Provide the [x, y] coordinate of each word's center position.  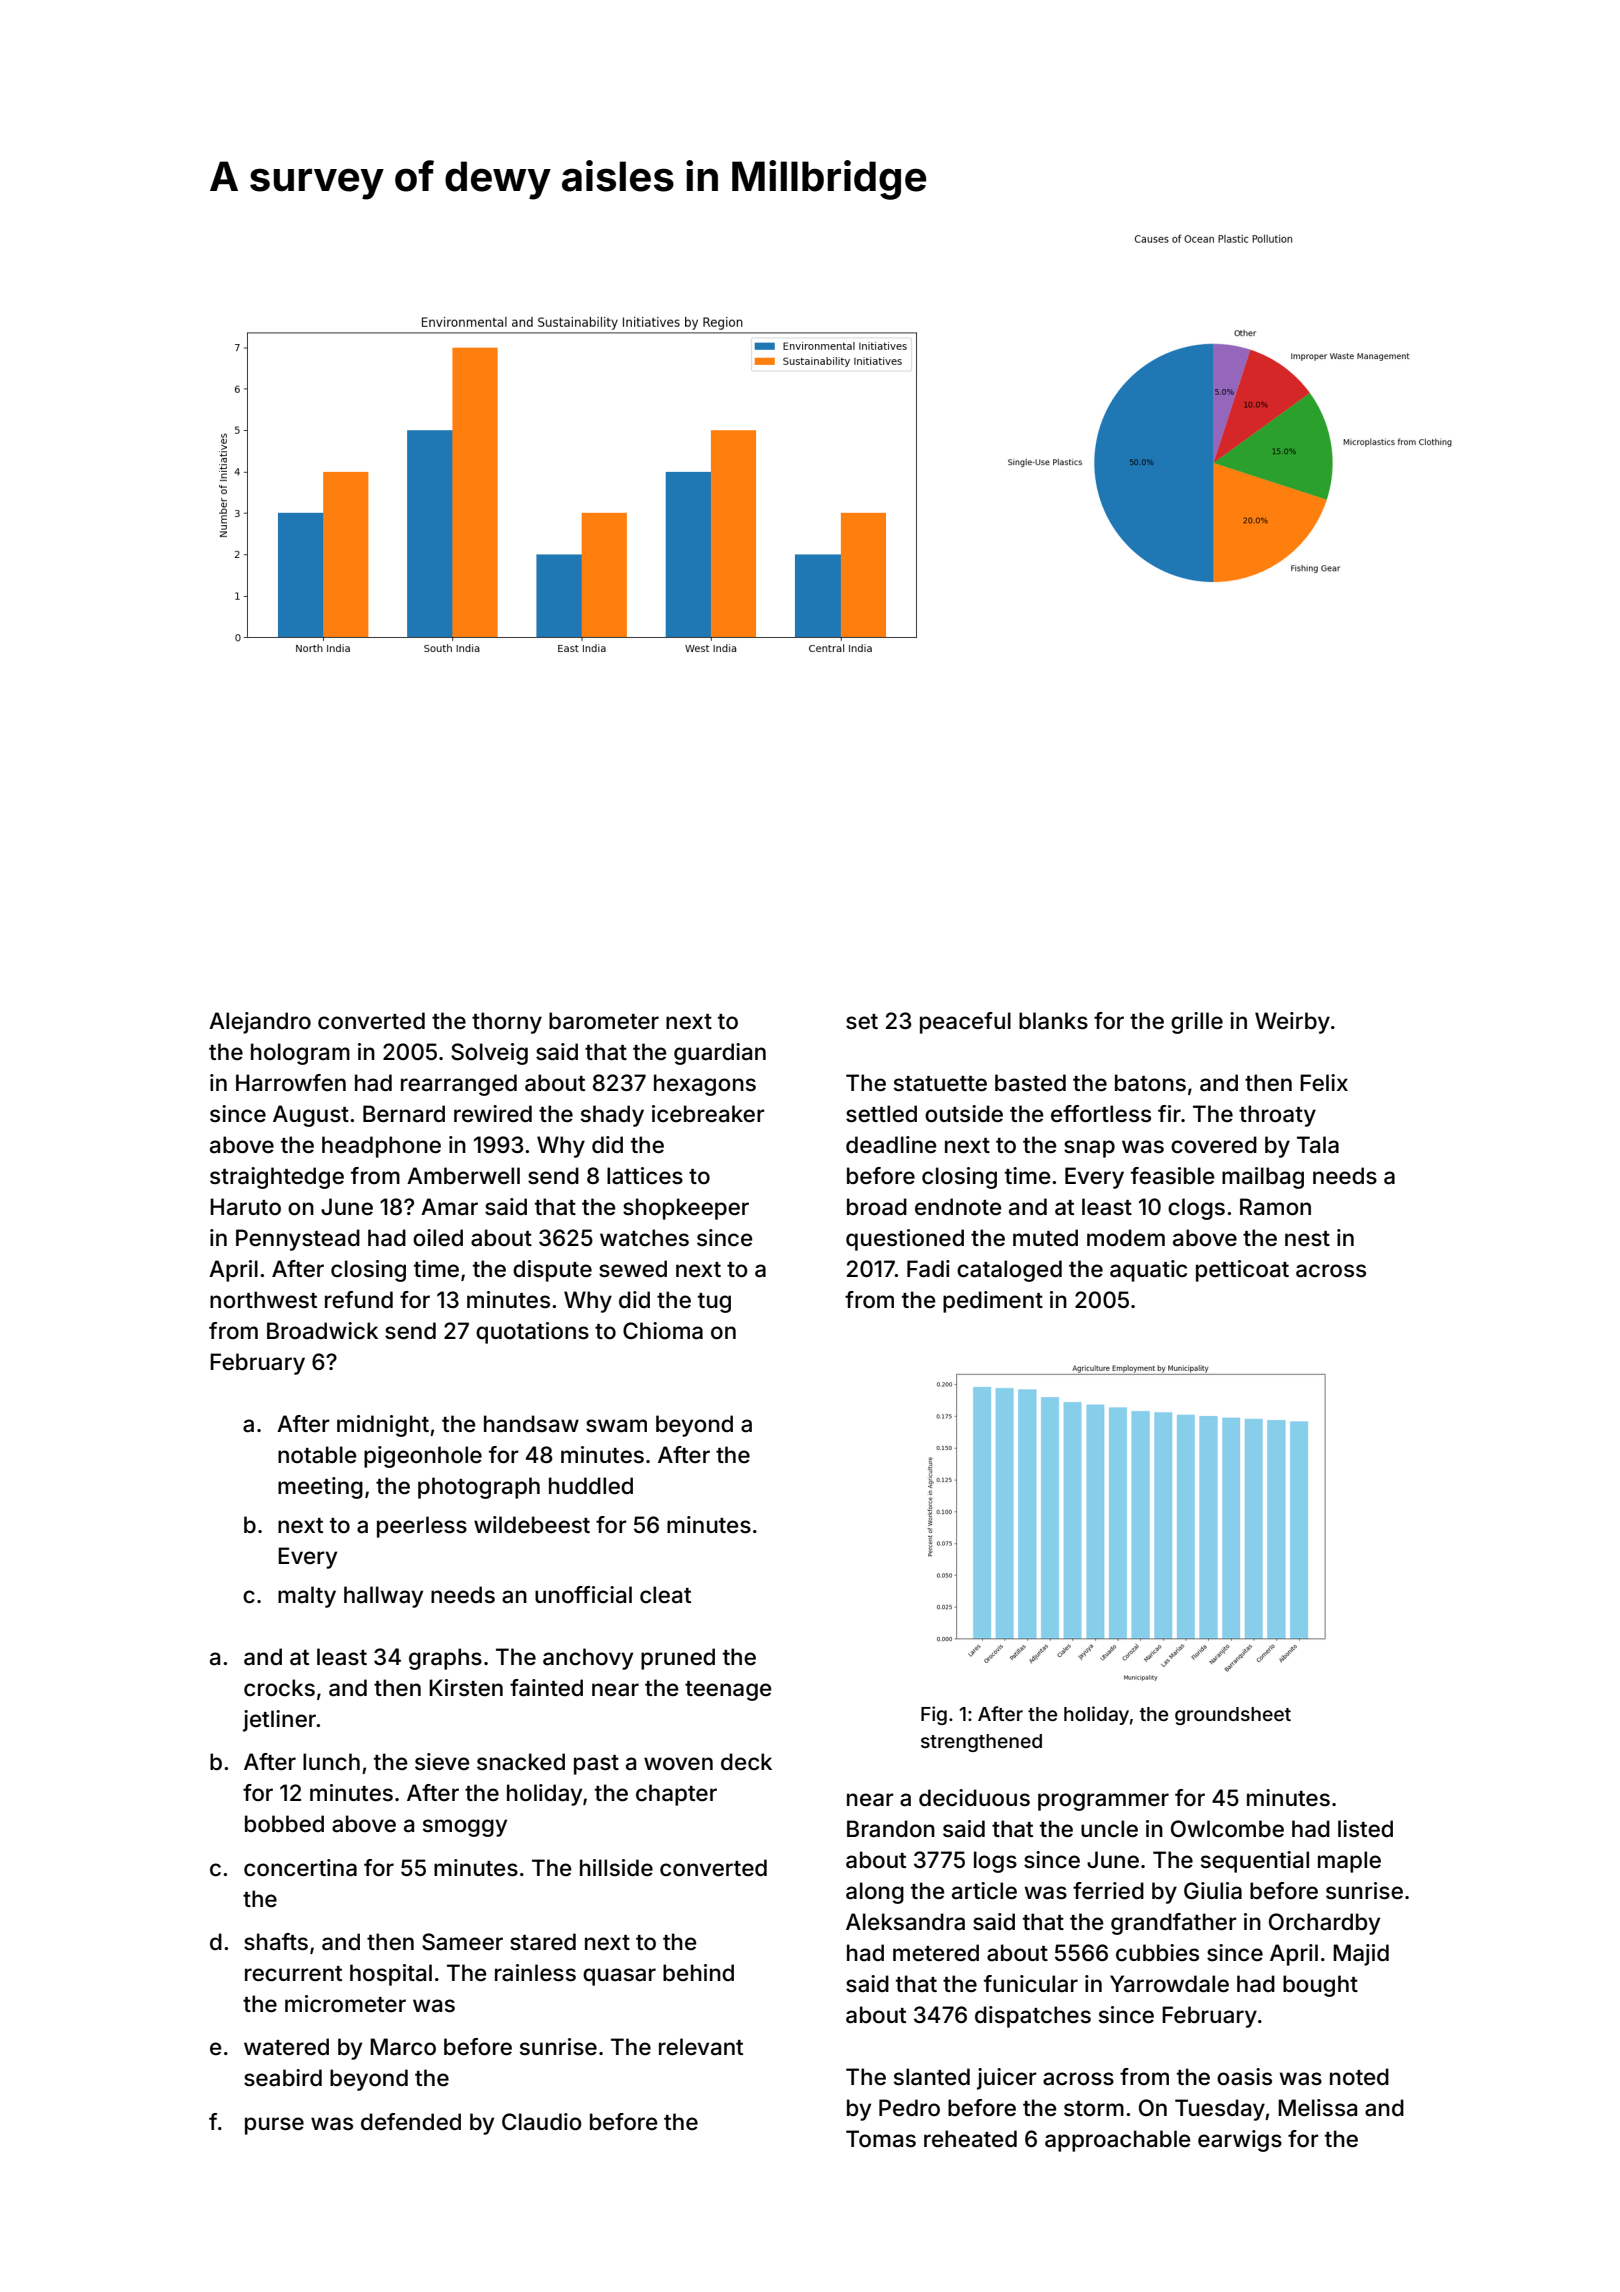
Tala [1318, 1145]
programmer [1103, 1802]
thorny [507, 1023]
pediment [993, 1302]
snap [1089, 1149]
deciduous [974, 1798]
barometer [604, 1021]
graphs [445, 1659]
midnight [383, 1426]
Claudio [542, 2122]
